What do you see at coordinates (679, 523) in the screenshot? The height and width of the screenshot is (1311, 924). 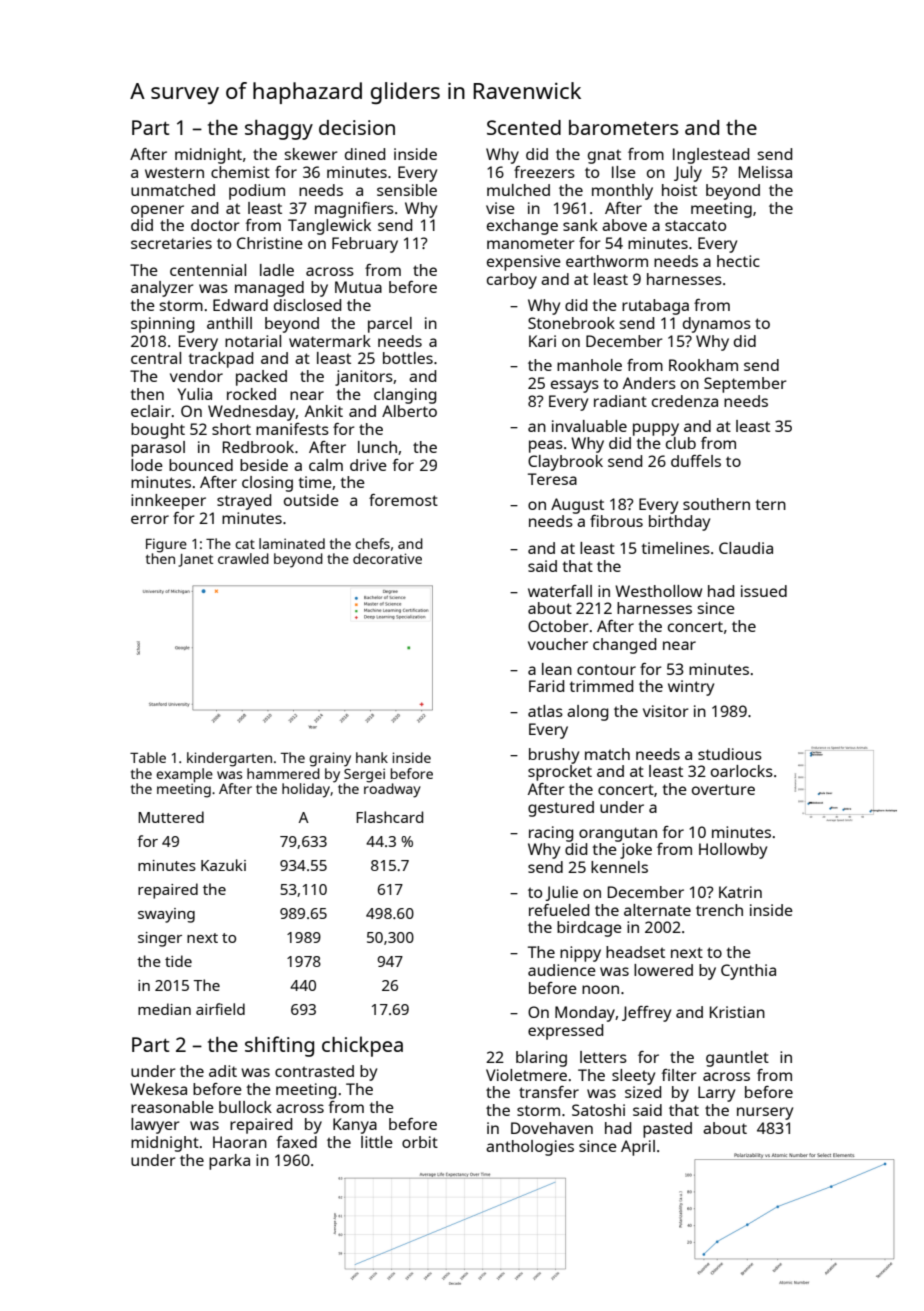 I see `birthday` at bounding box center [679, 523].
